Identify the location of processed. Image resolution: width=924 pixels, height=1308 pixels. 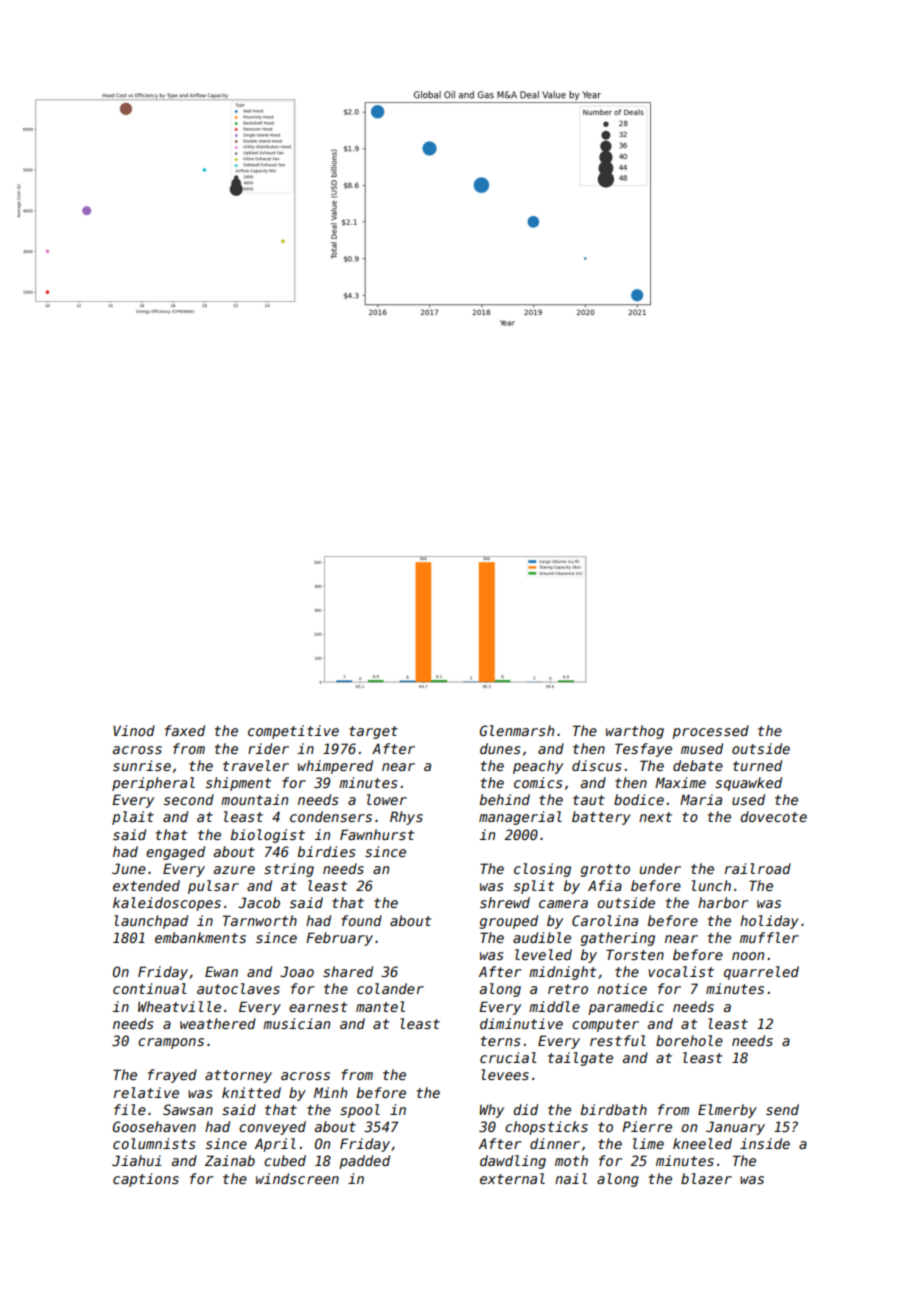
(710, 732).
